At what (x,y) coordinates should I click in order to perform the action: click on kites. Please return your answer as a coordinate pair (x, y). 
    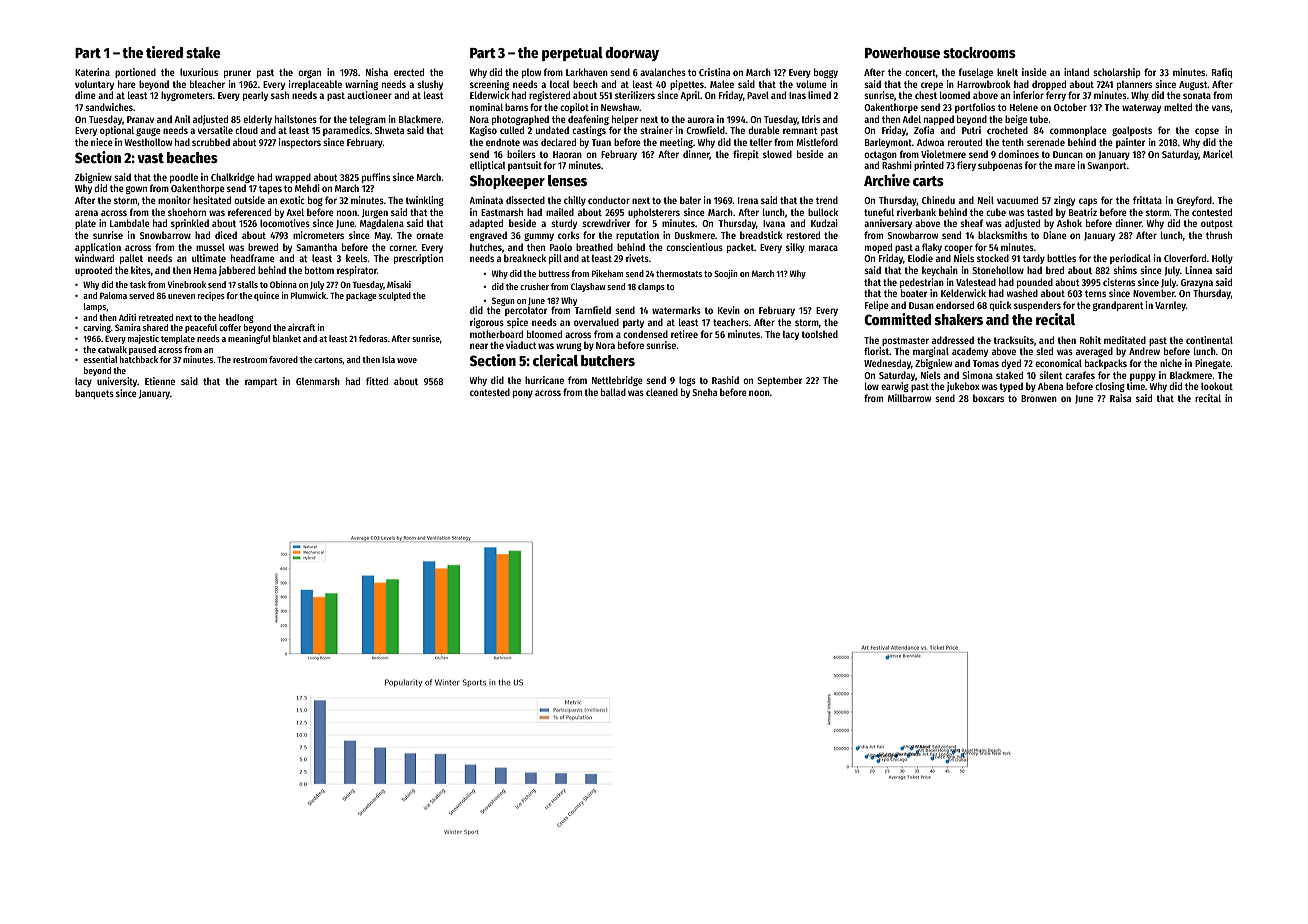
    Looking at the image, I should click on (141, 270).
